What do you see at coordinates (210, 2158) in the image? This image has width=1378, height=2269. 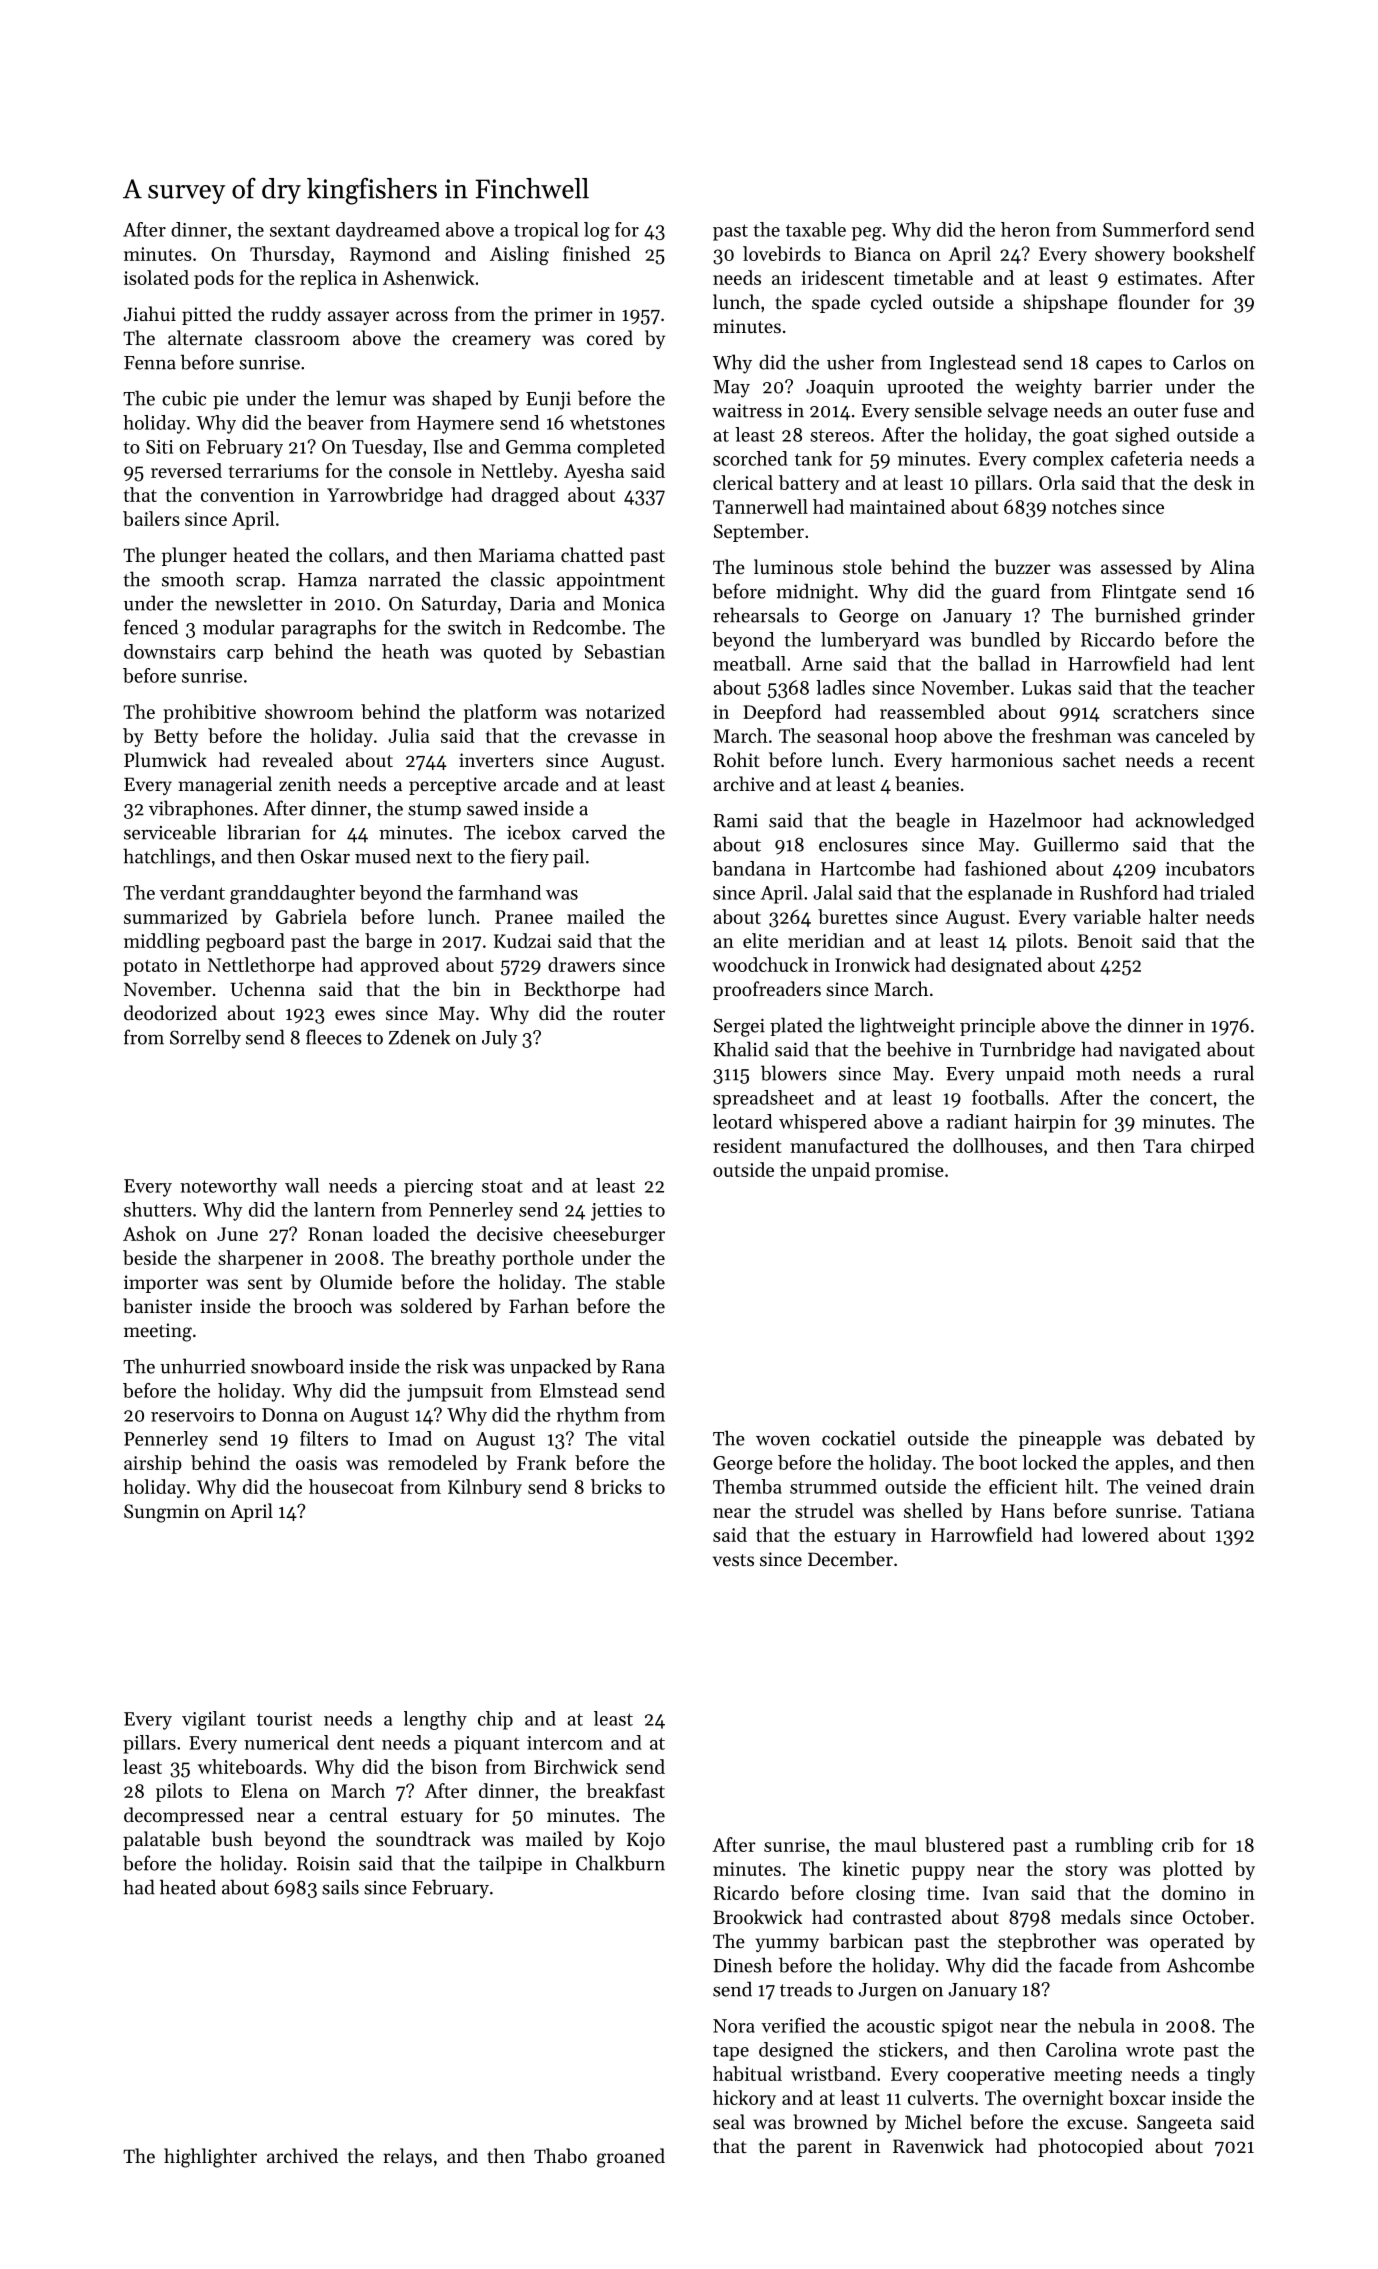 I see `highlighter` at bounding box center [210, 2158].
